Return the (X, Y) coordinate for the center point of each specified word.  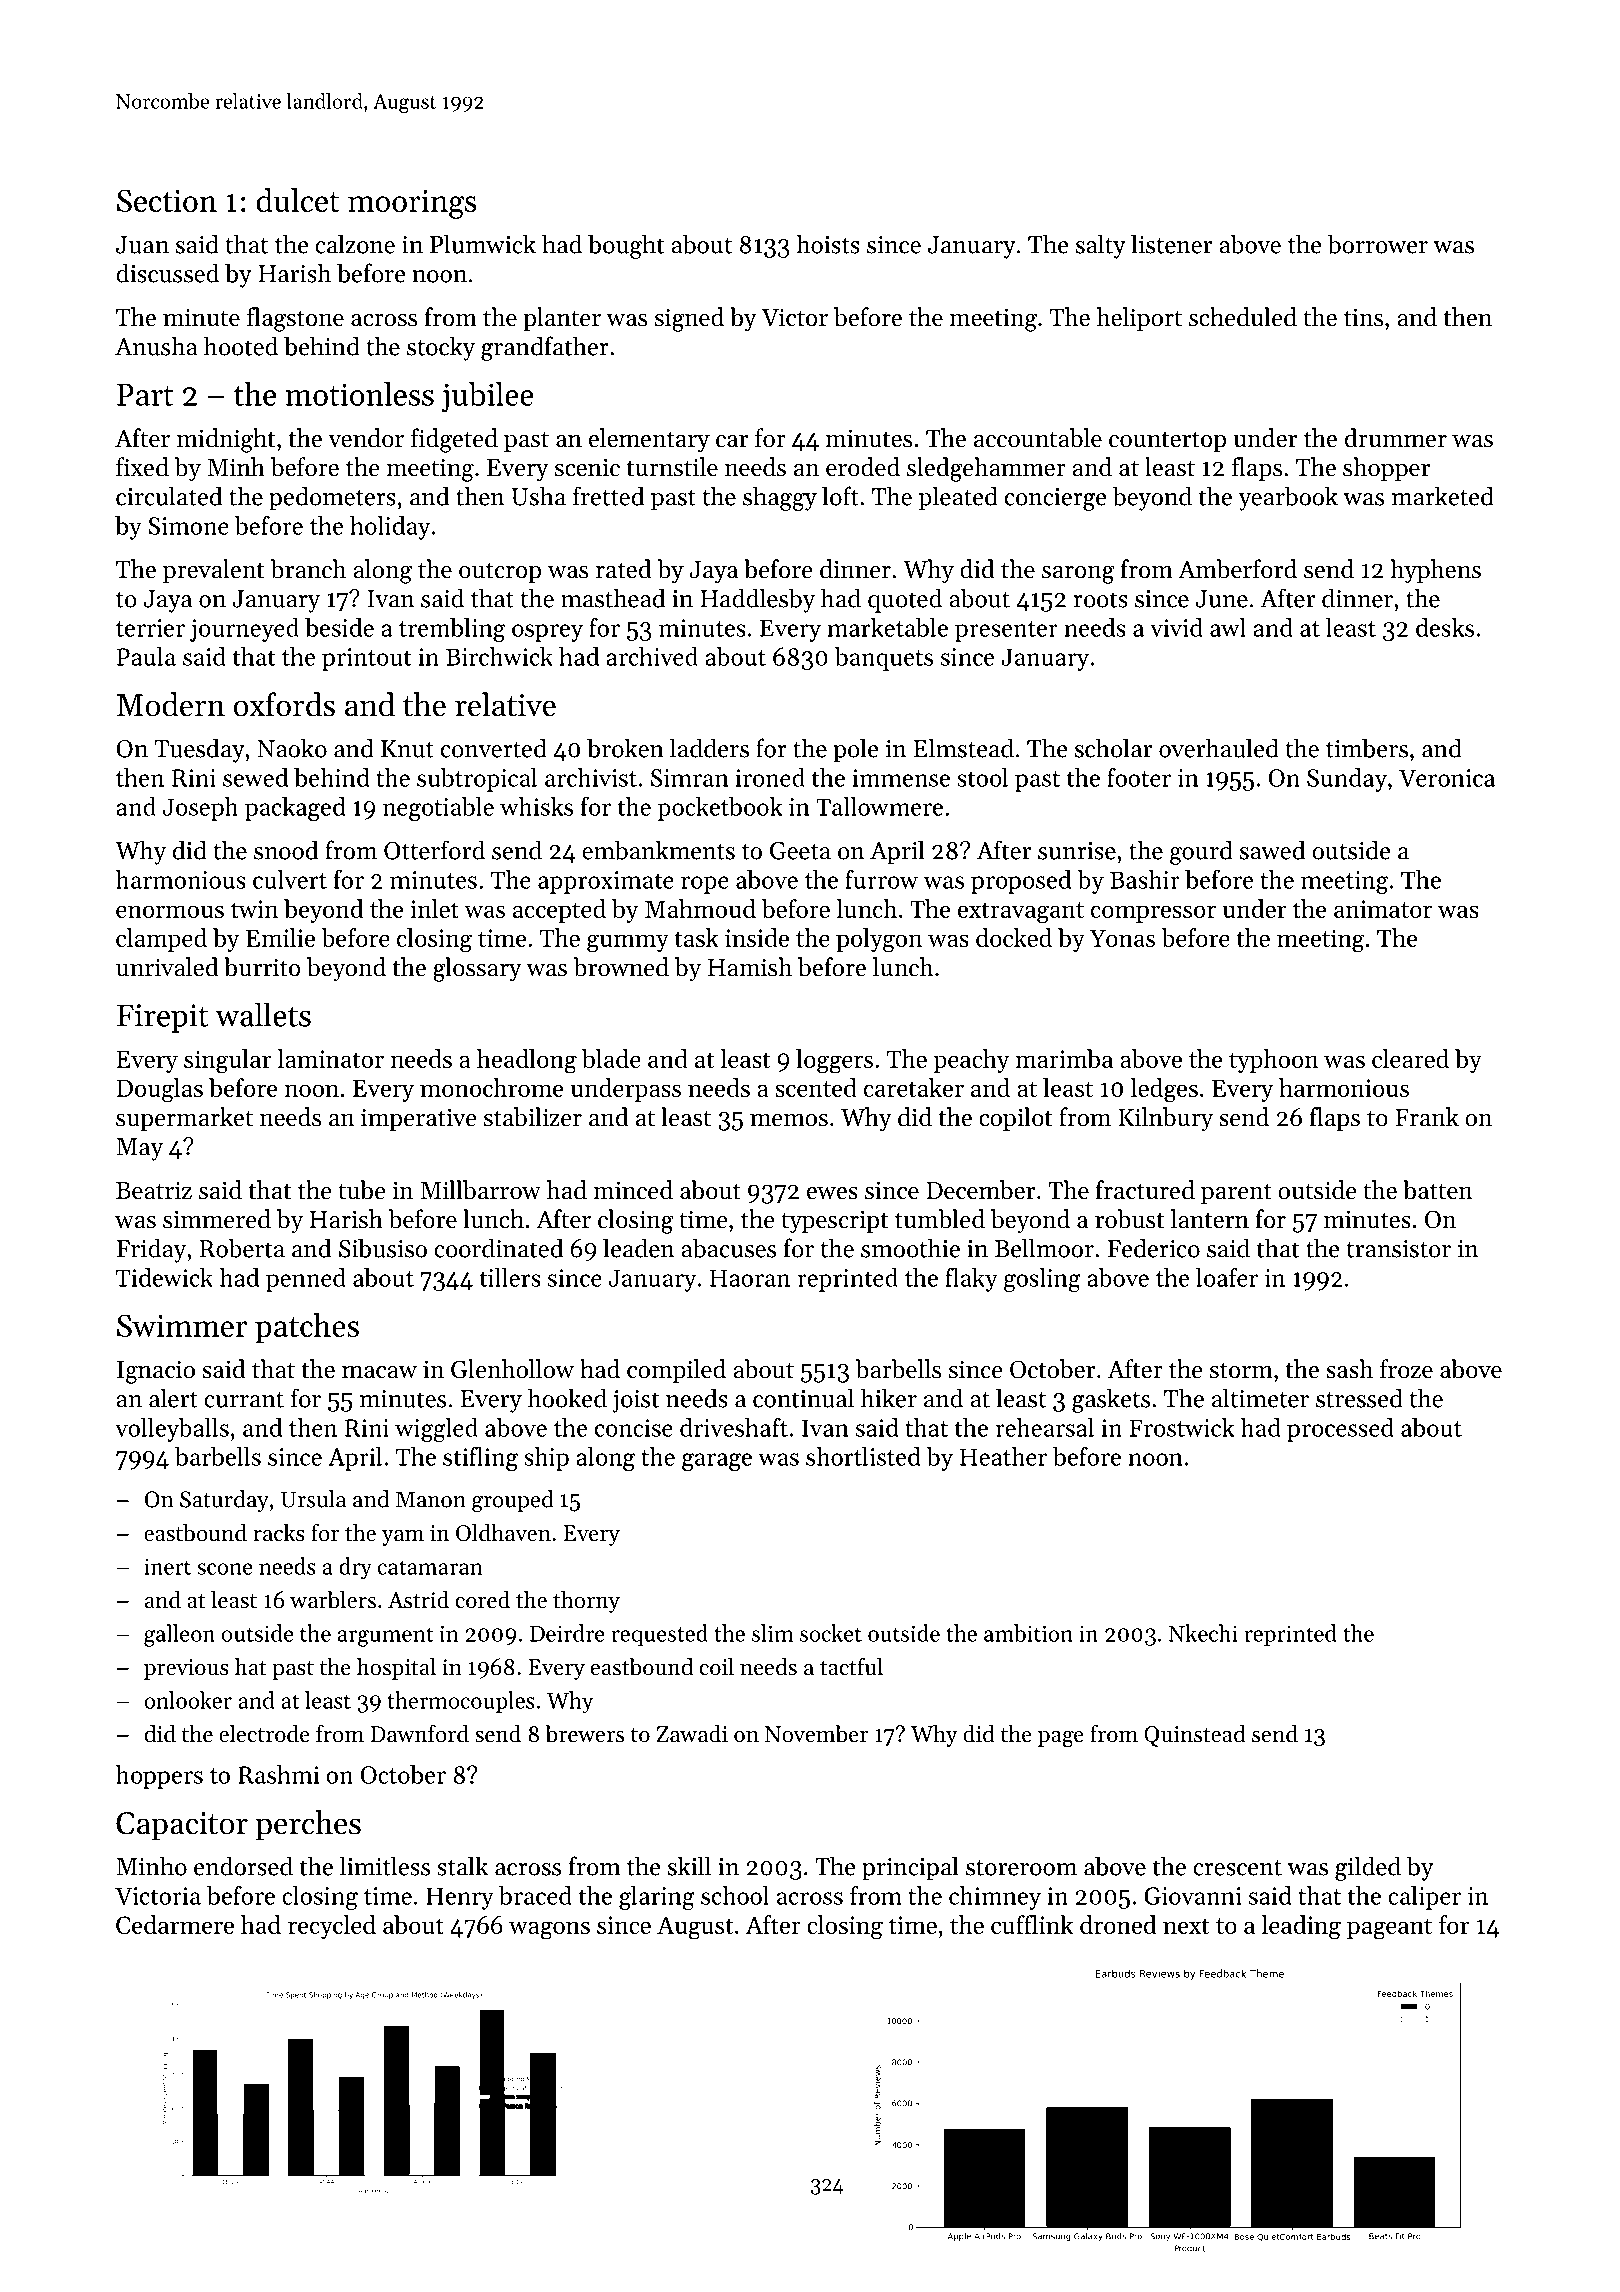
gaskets (1111, 1400)
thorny (586, 1602)
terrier (150, 628)
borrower (1378, 244)
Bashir (1145, 879)
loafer (1227, 1277)
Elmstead (964, 748)
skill (689, 1866)
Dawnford (420, 1733)
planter (562, 319)
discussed (168, 273)
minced (633, 1190)
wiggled (436, 1430)
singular (227, 1061)
